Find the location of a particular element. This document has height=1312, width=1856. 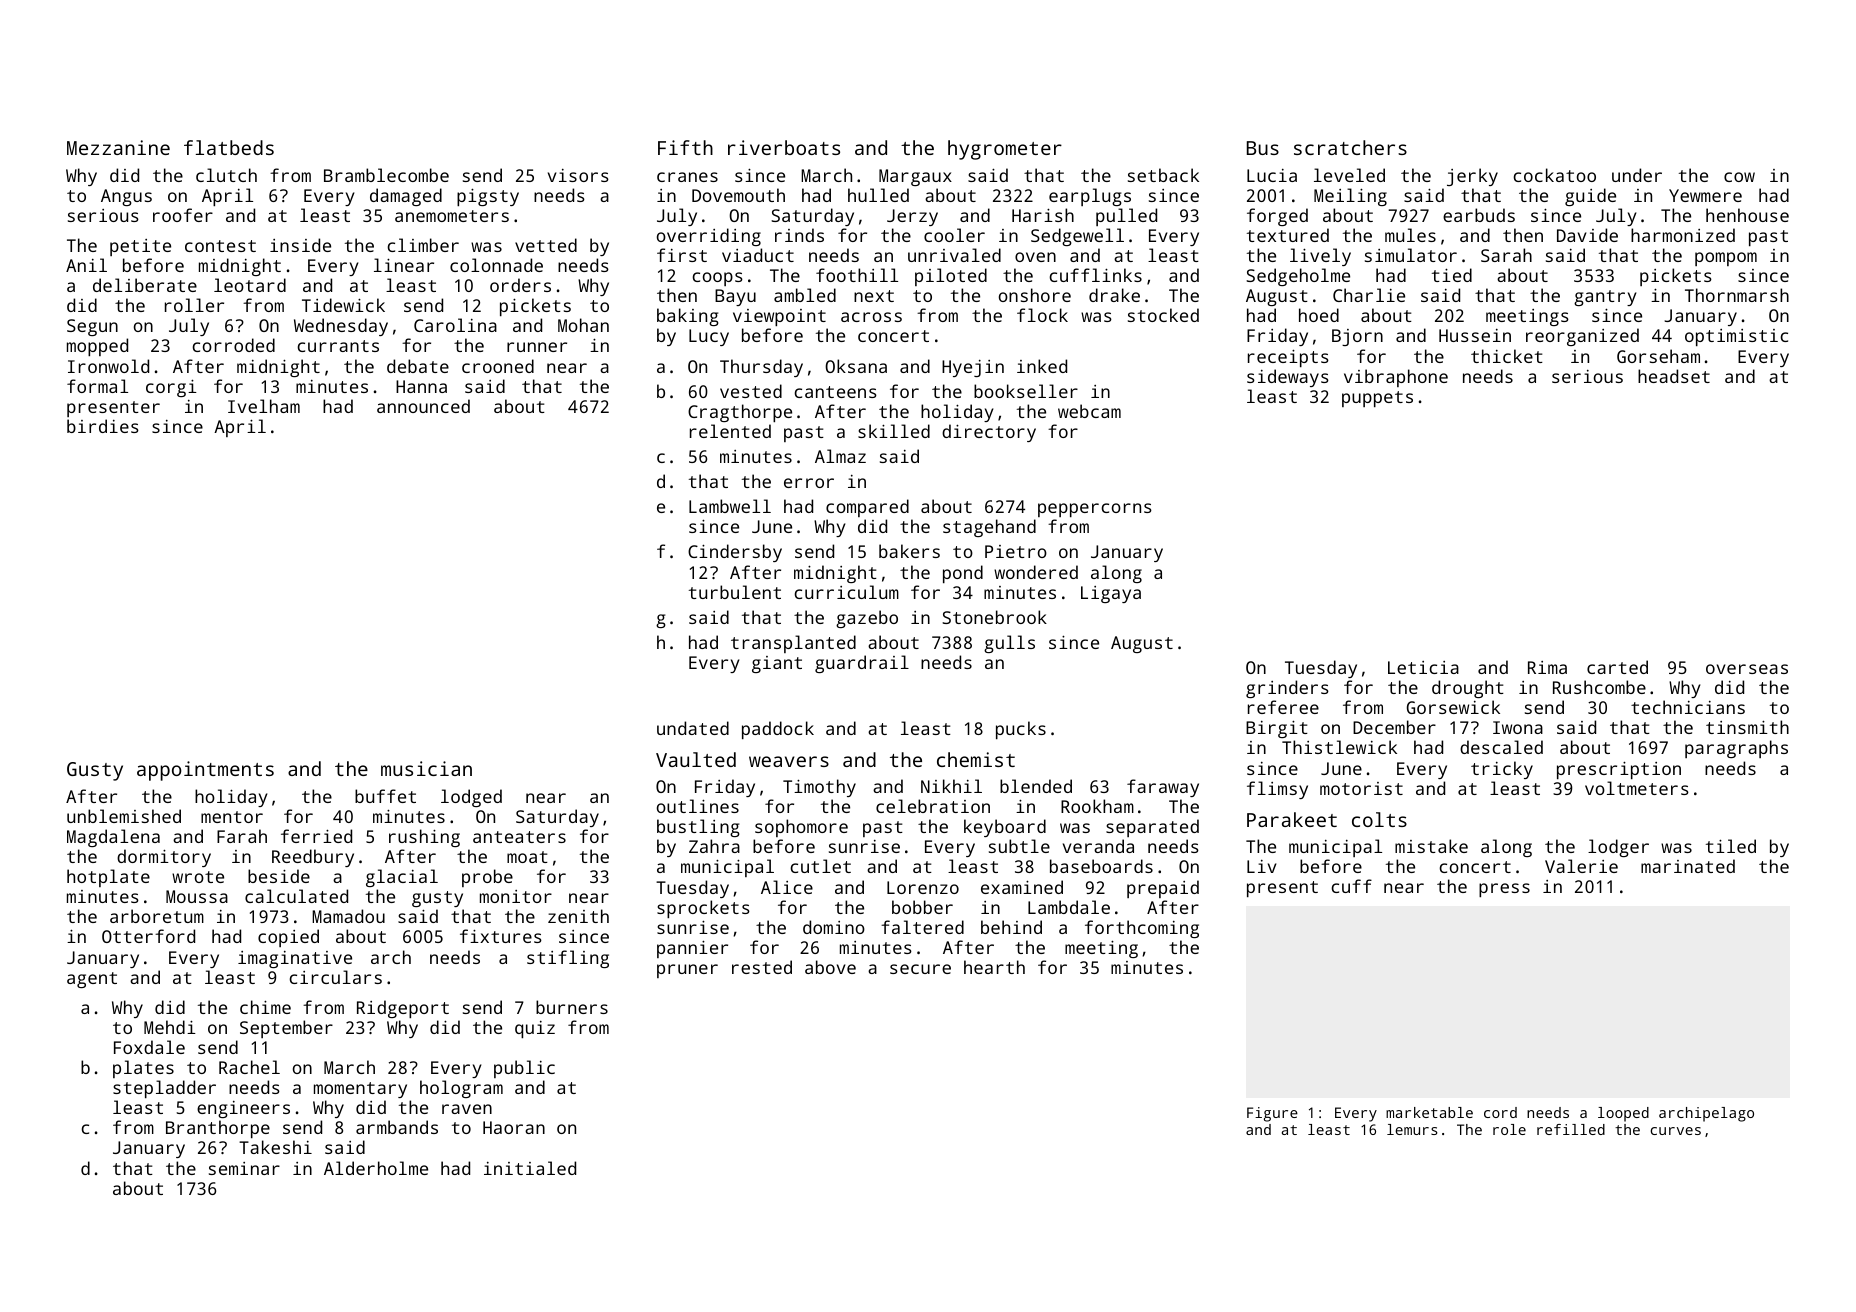

inside is located at coordinates (300, 245).
